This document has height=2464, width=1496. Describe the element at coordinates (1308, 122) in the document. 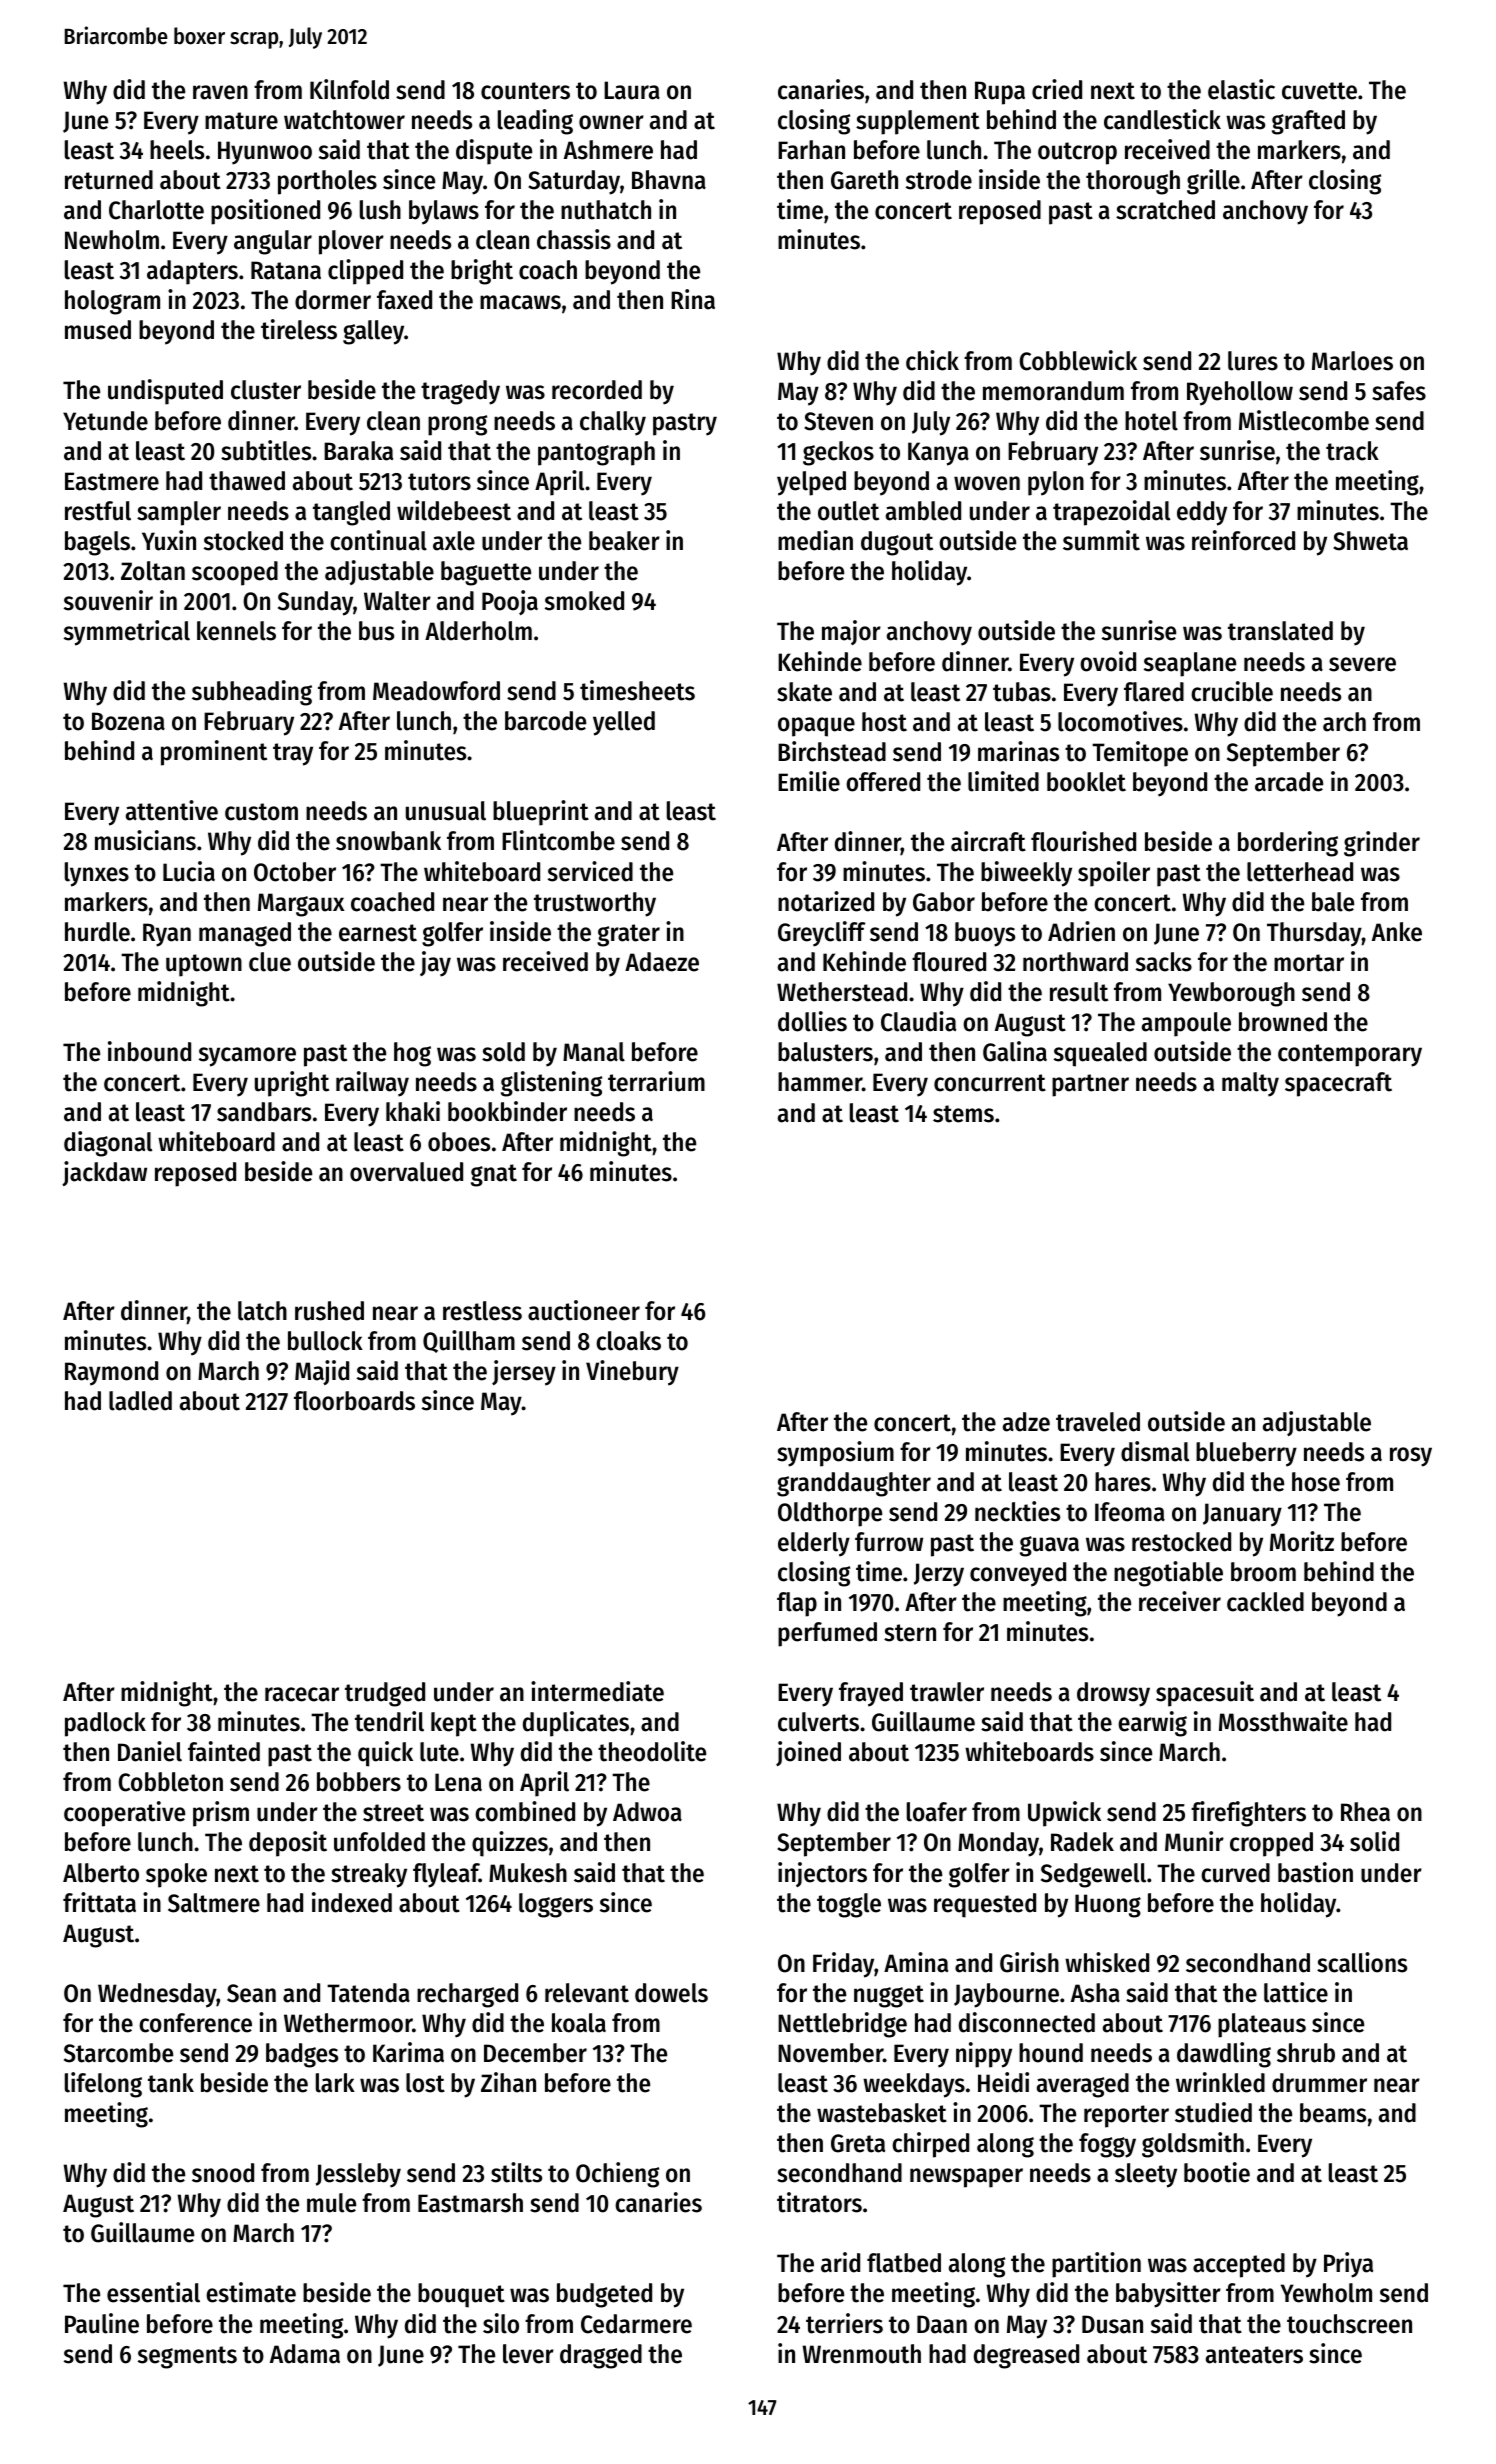

I see `grafted` at that location.
